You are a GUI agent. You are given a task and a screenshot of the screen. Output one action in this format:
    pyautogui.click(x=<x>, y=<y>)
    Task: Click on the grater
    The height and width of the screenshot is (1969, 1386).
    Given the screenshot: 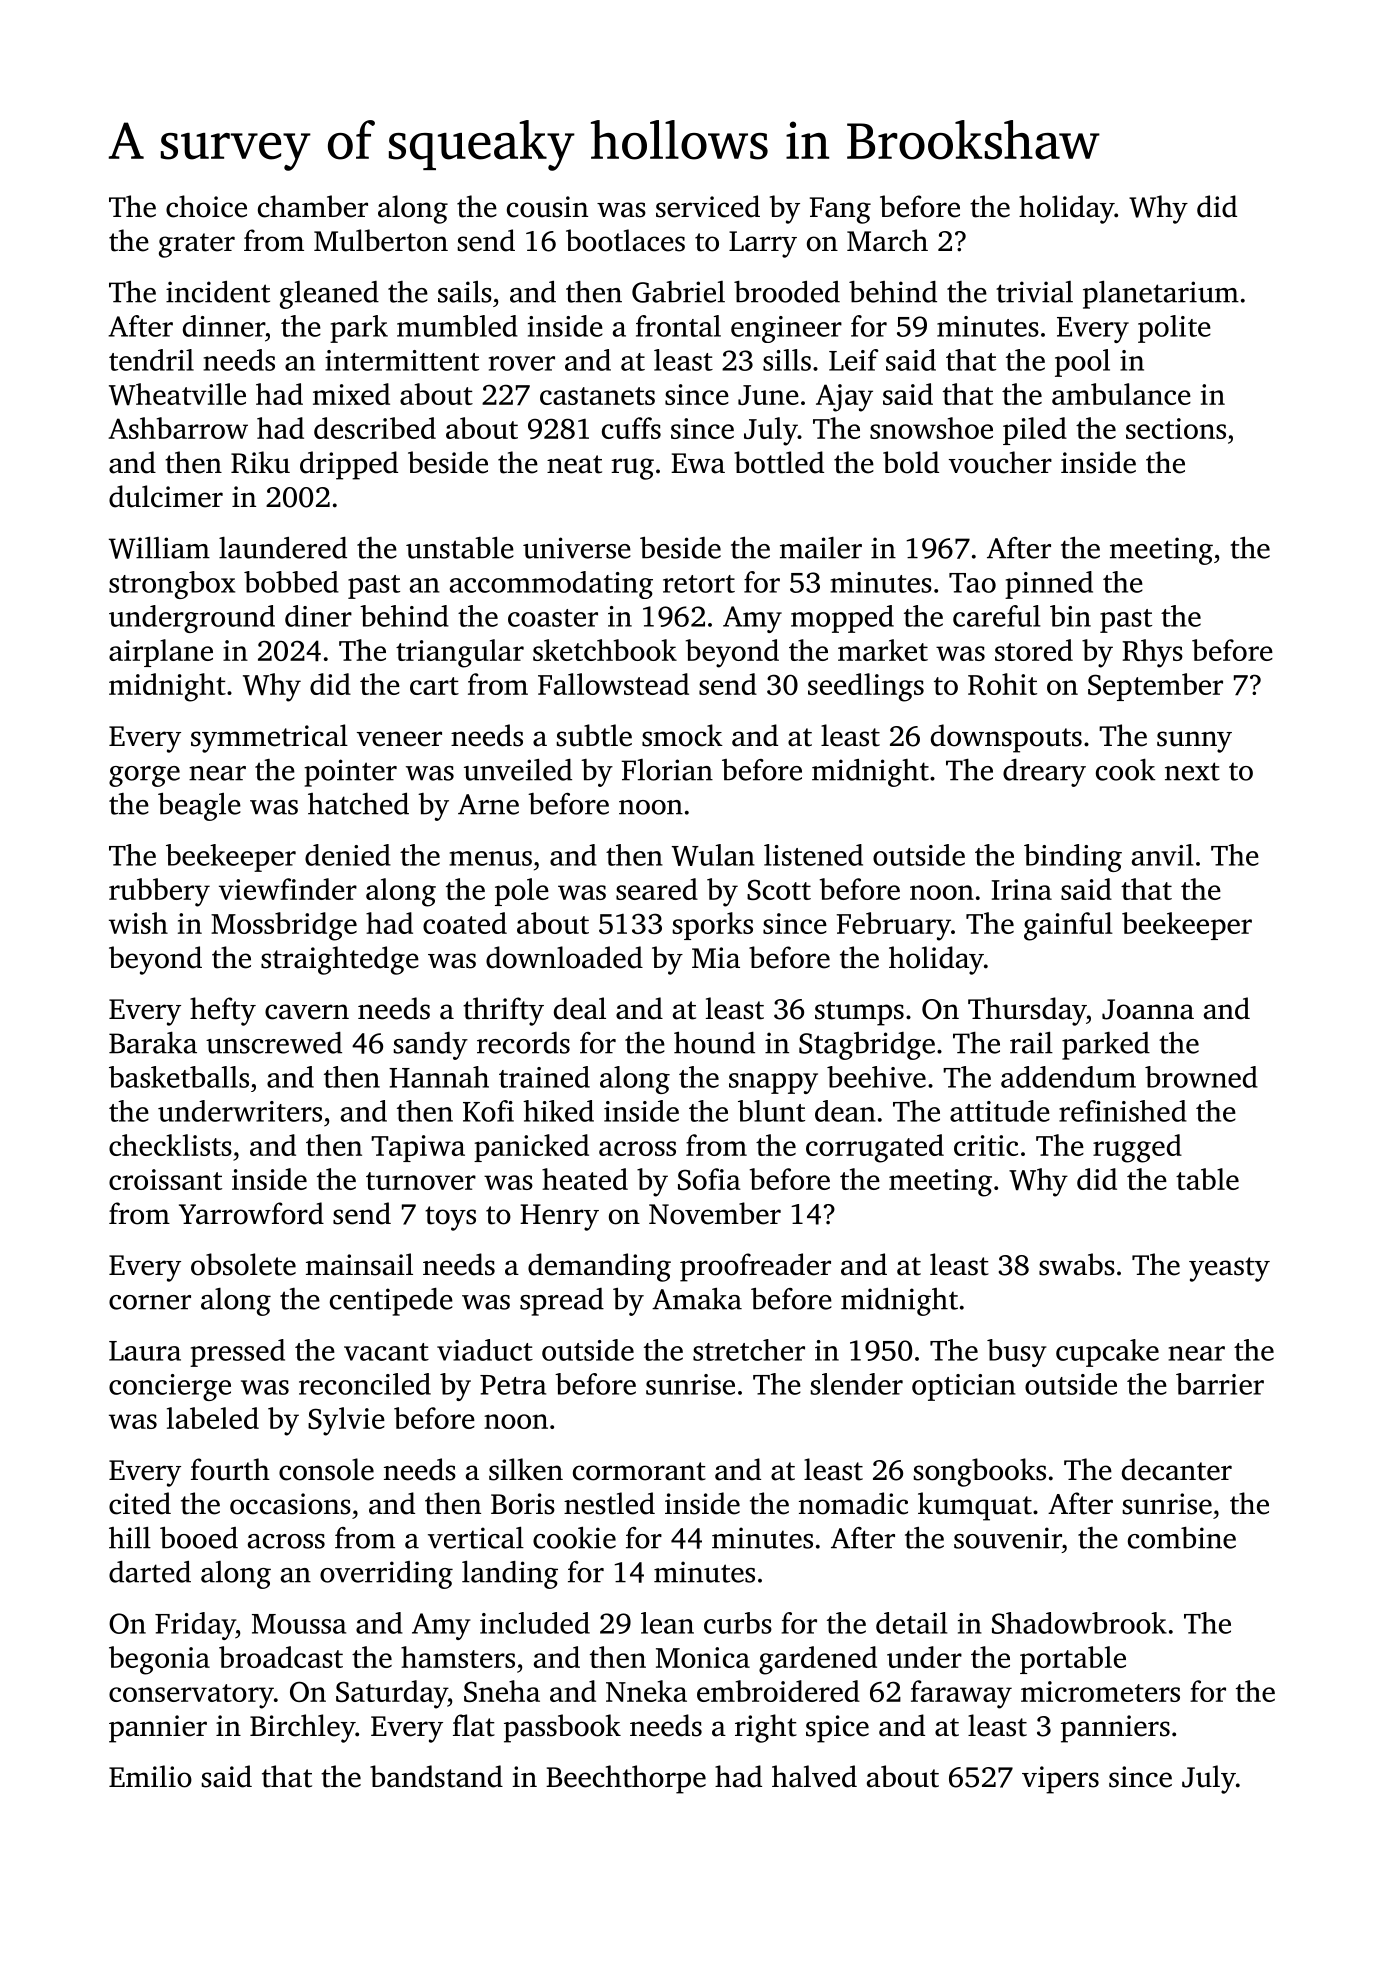 What is the action you would take?
    pyautogui.click(x=197, y=245)
